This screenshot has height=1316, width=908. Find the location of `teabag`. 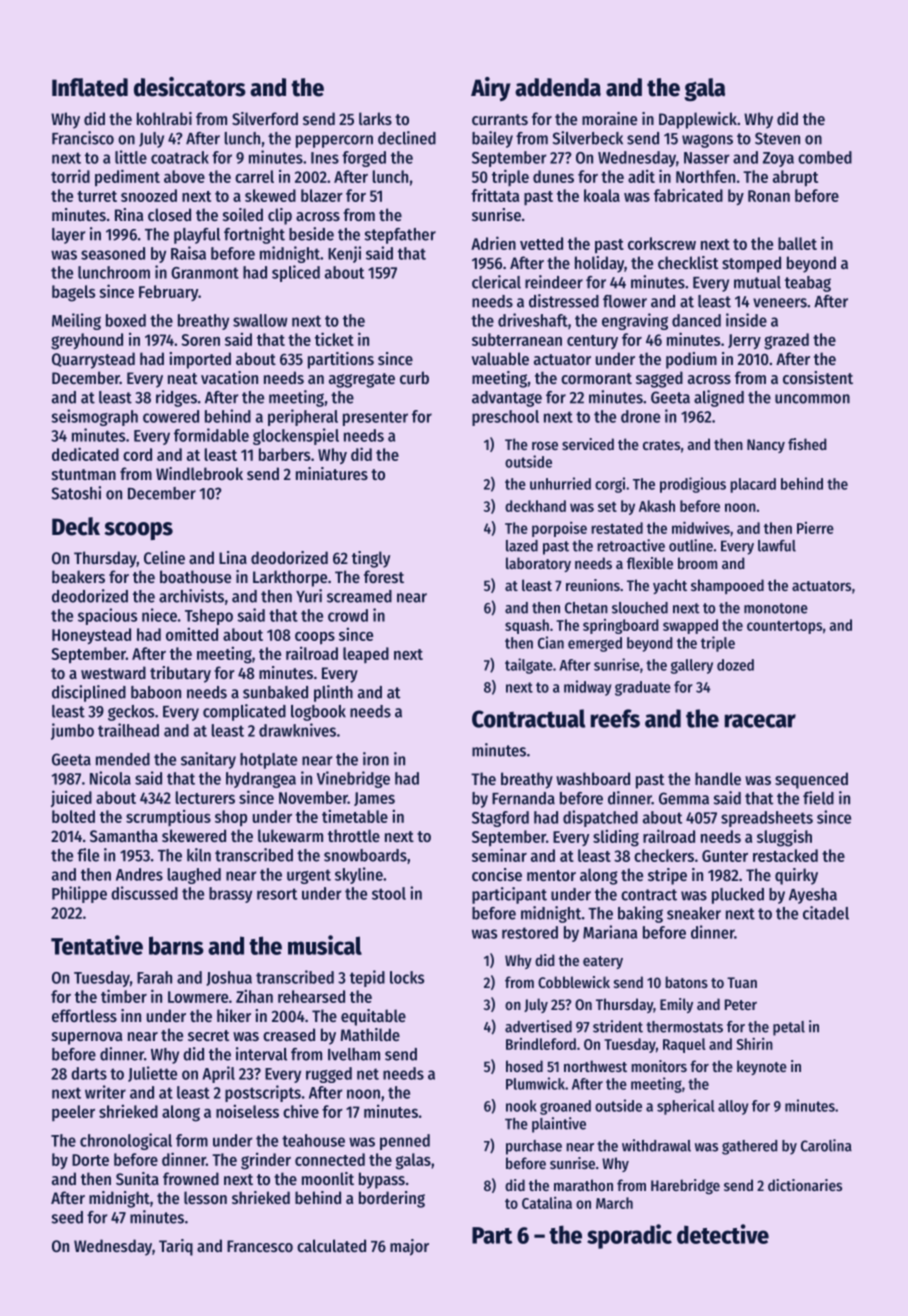

teabag is located at coordinates (808, 284).
